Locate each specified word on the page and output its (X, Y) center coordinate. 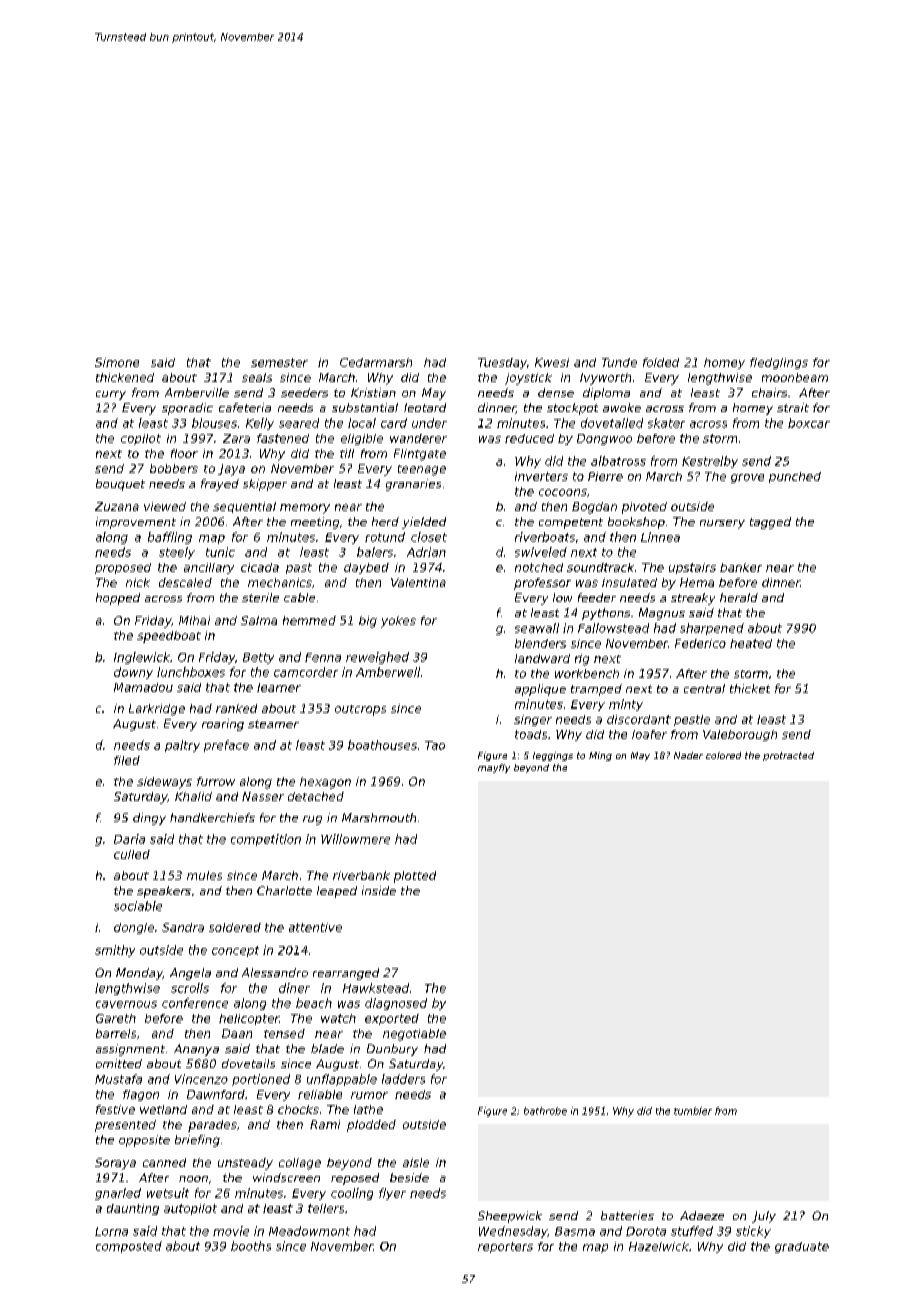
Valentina (418, 582)
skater (666, 423)
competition (266, 840)
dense (556, 392)
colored (723, 755)
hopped (118, 599)
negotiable (414, 1035)
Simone (117, 362)
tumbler (693, 1111)
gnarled (118, 1194)
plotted (415, 877)
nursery (722, 524)
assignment (130, 1050)
